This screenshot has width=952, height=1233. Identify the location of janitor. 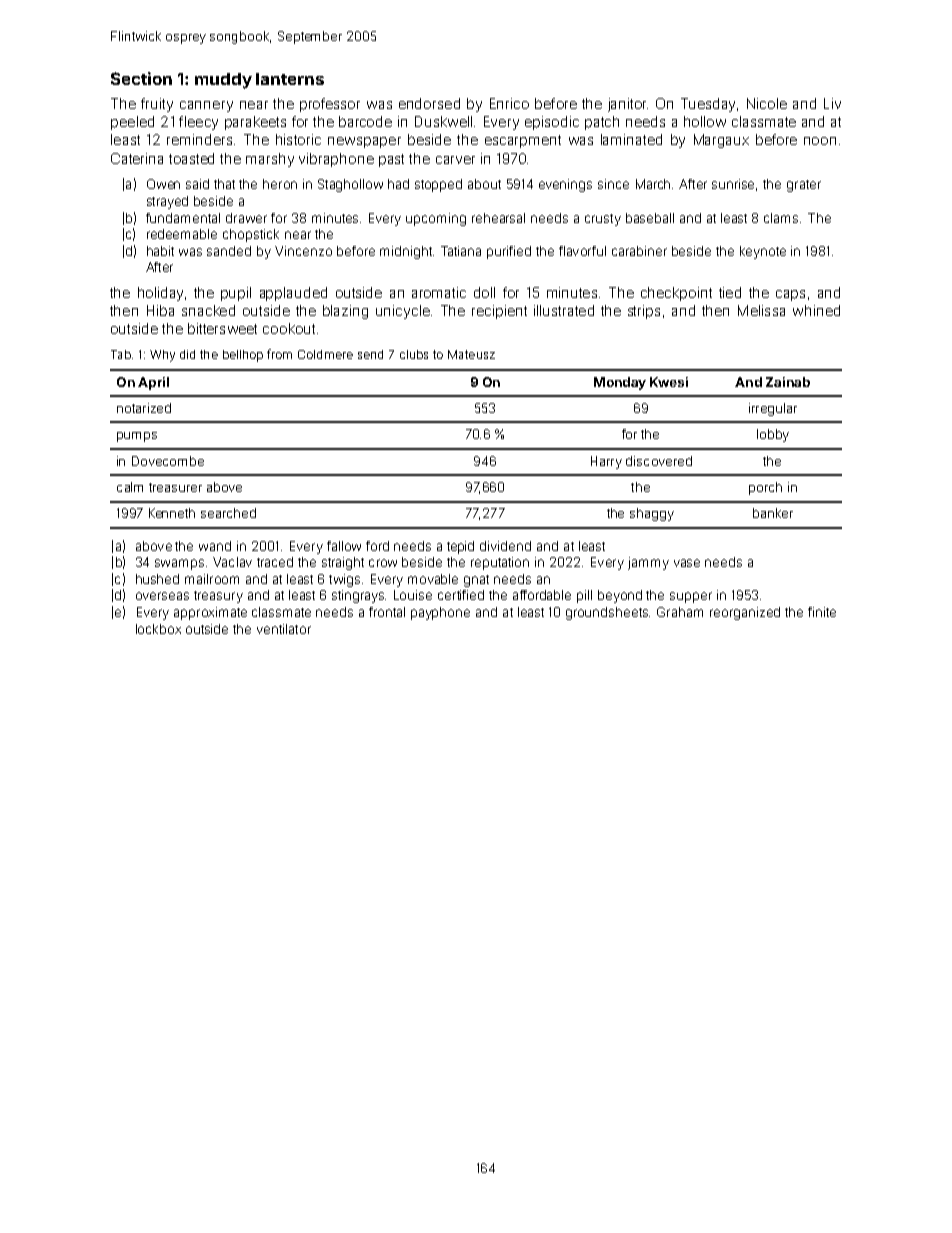
(627, 105).
